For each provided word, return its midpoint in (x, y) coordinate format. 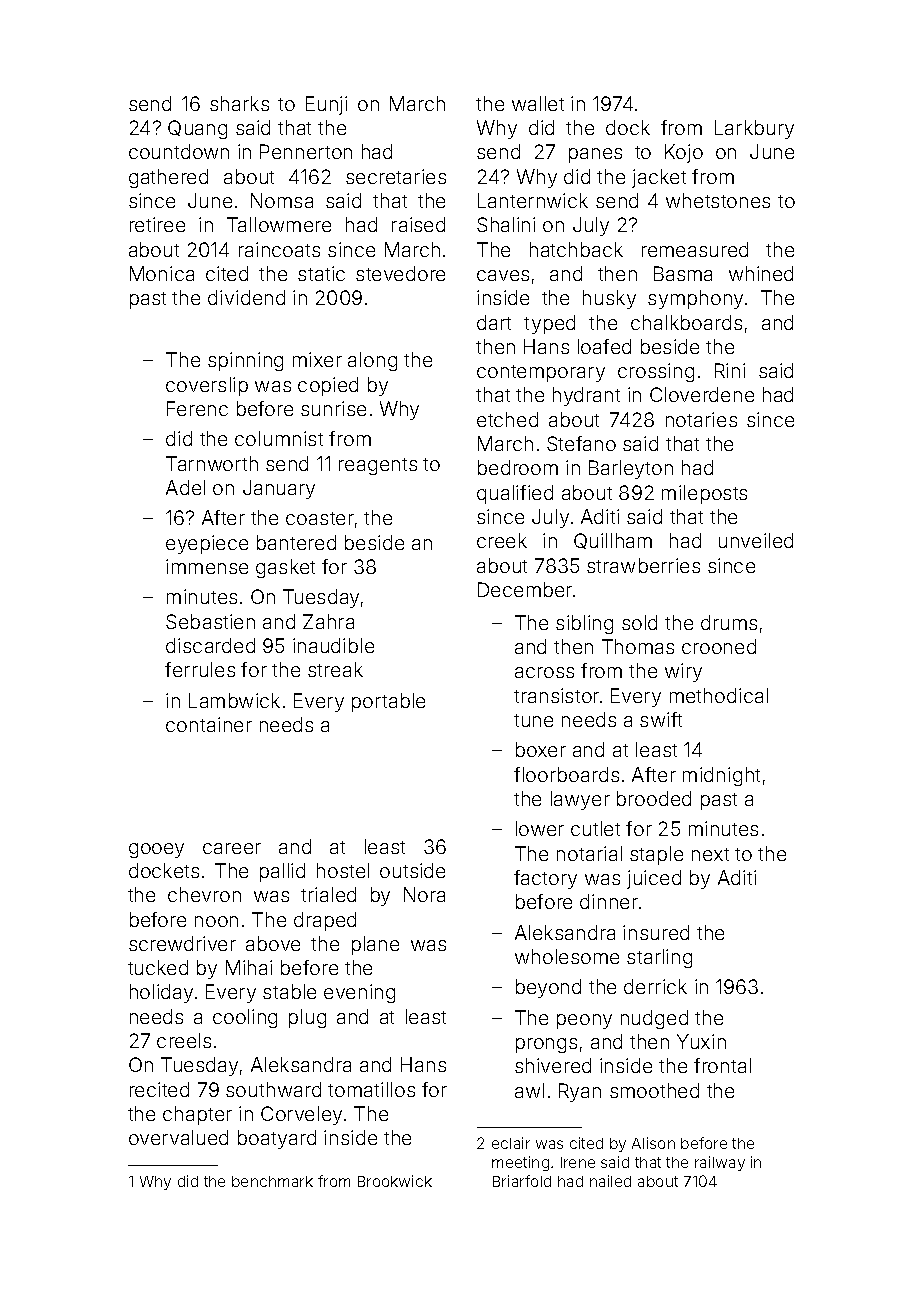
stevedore (400, 273)
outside (412, 870)
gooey (156, 850)
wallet (538, 103)
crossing (656, 372)
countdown (179, 151)
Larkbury (754, 129)
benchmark (272, 1181)
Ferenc (197, 408)
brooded (654, 798)
